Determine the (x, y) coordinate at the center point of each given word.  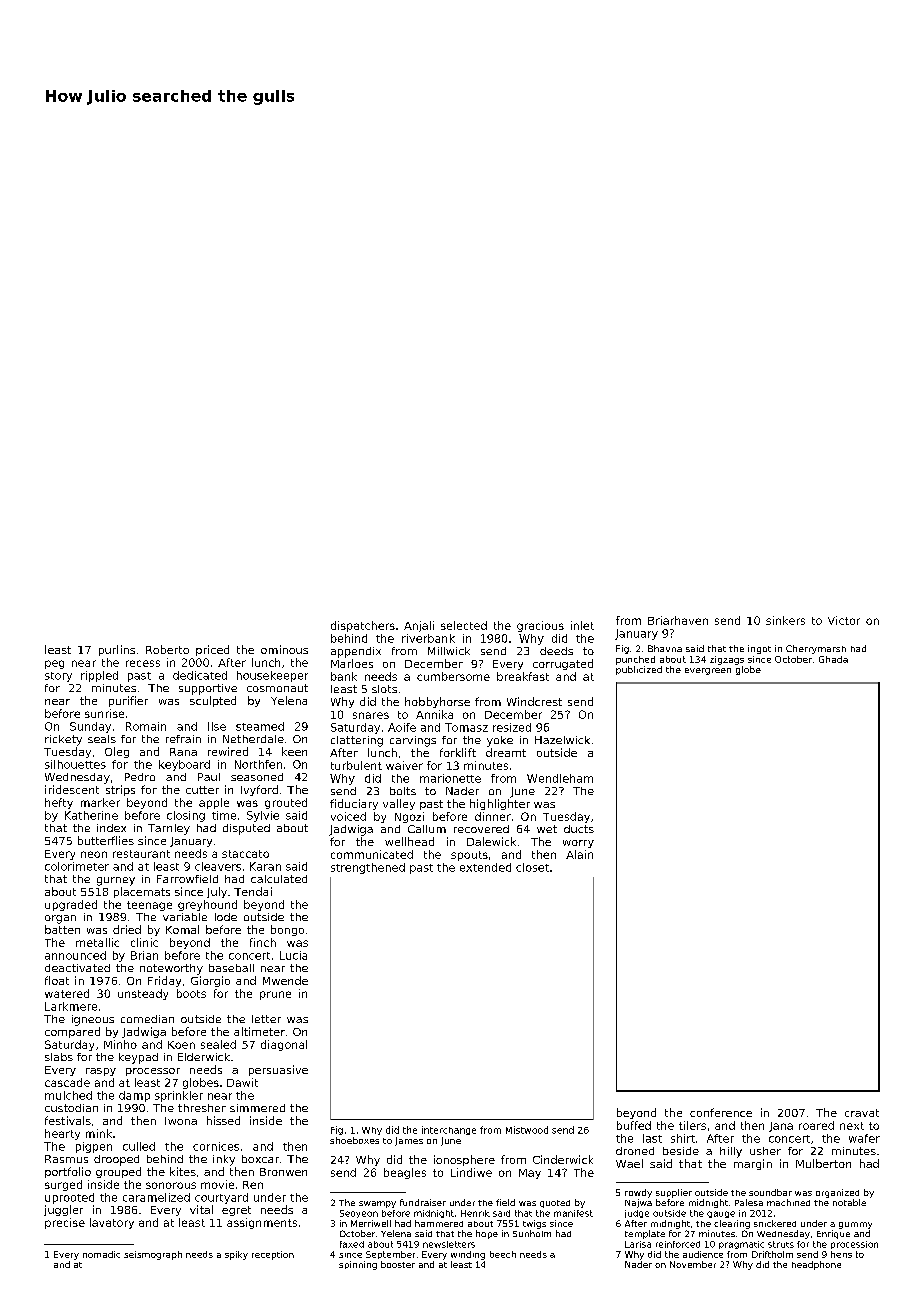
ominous (284, 649)
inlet (582, 625)
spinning (358, 1265)
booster (398, 1264)
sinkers (785, 620)
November (693, 1264)
